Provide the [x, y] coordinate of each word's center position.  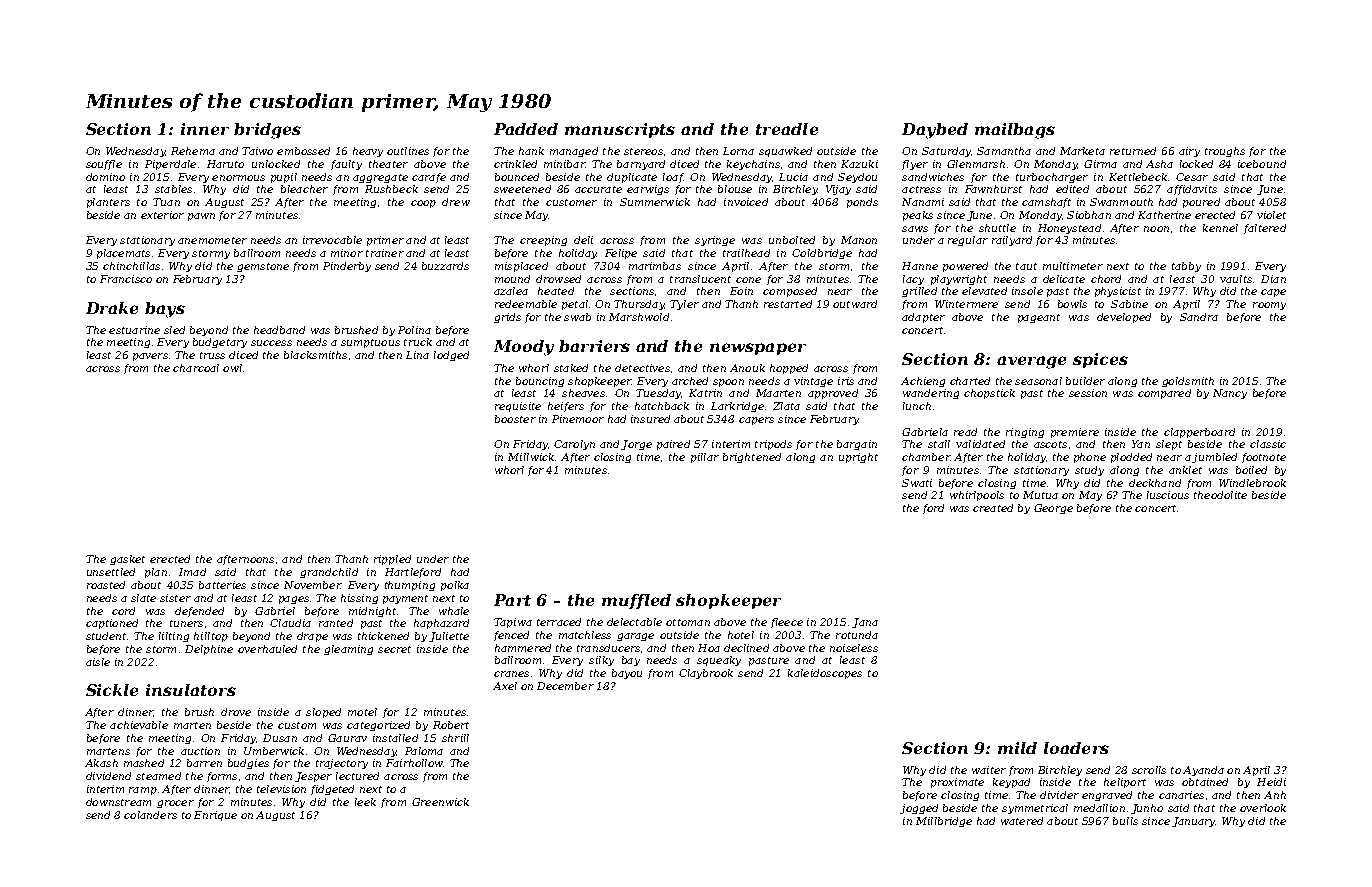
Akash [101, 763]
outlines [408, 151]
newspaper [758, 349]
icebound [1262, 164]
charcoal [196, 368]
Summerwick [655, 202]
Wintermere [966, 304]
